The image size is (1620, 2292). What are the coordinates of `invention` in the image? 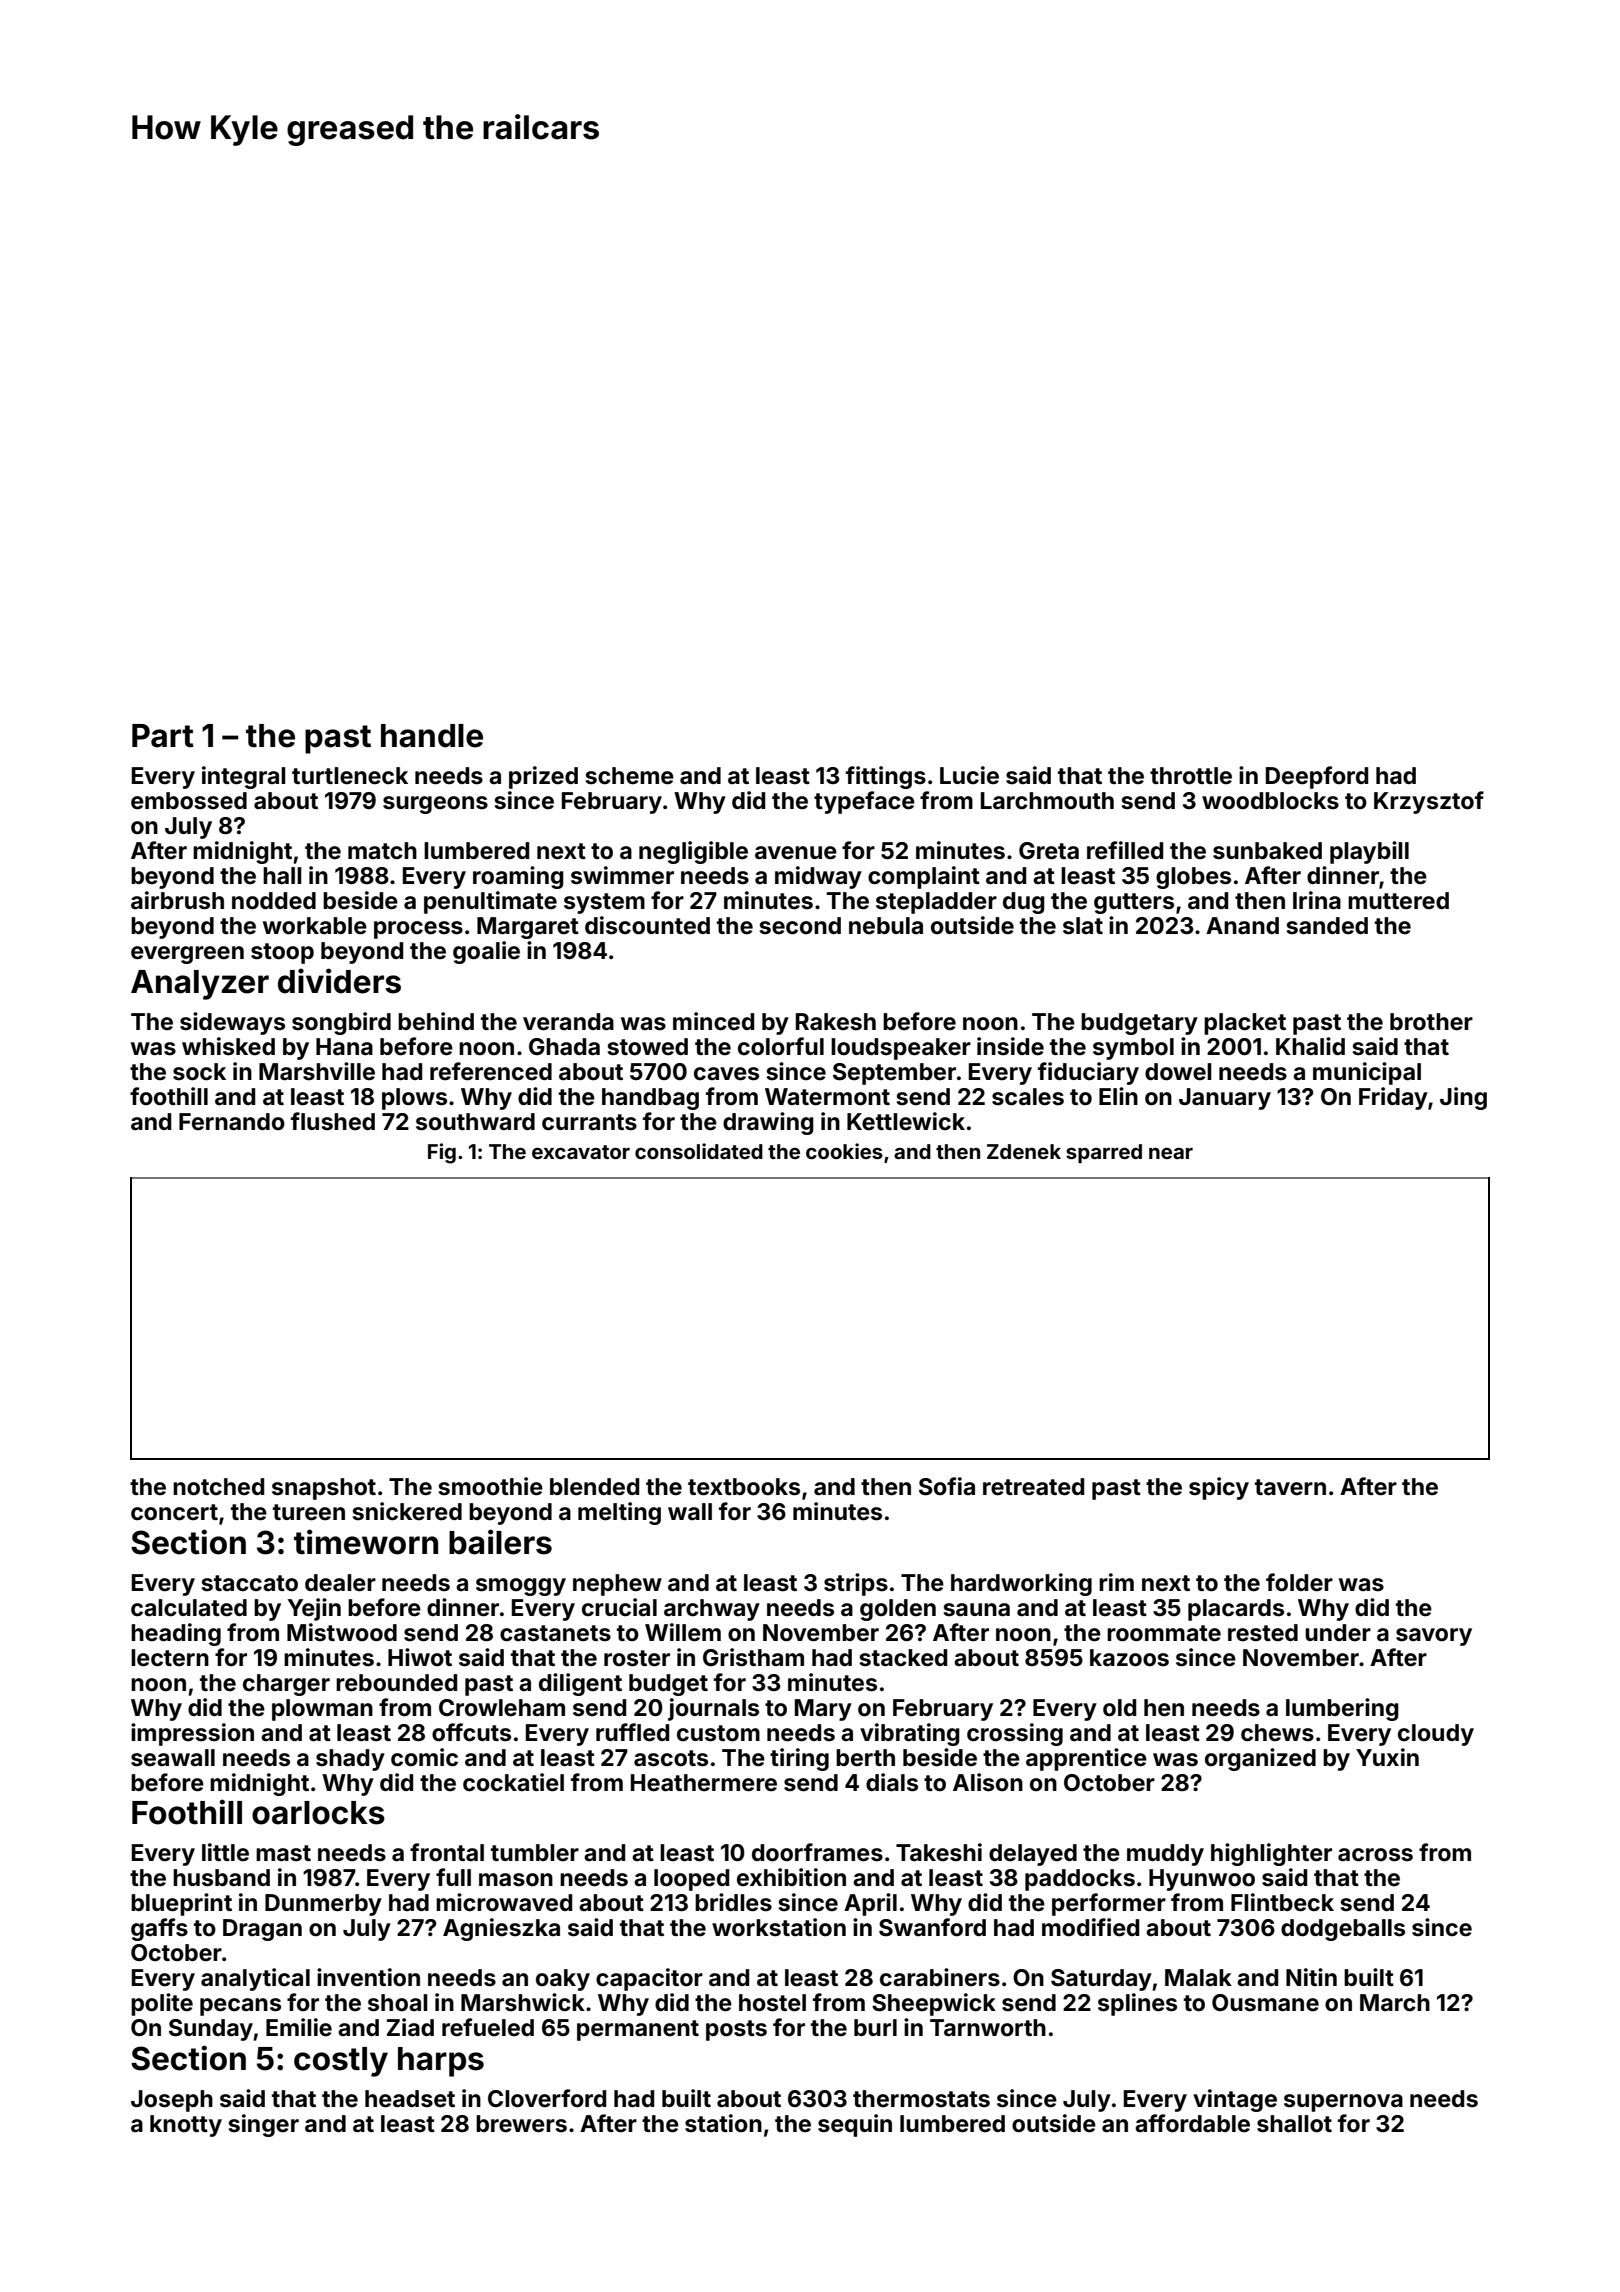 It's located at (368, 1977).
